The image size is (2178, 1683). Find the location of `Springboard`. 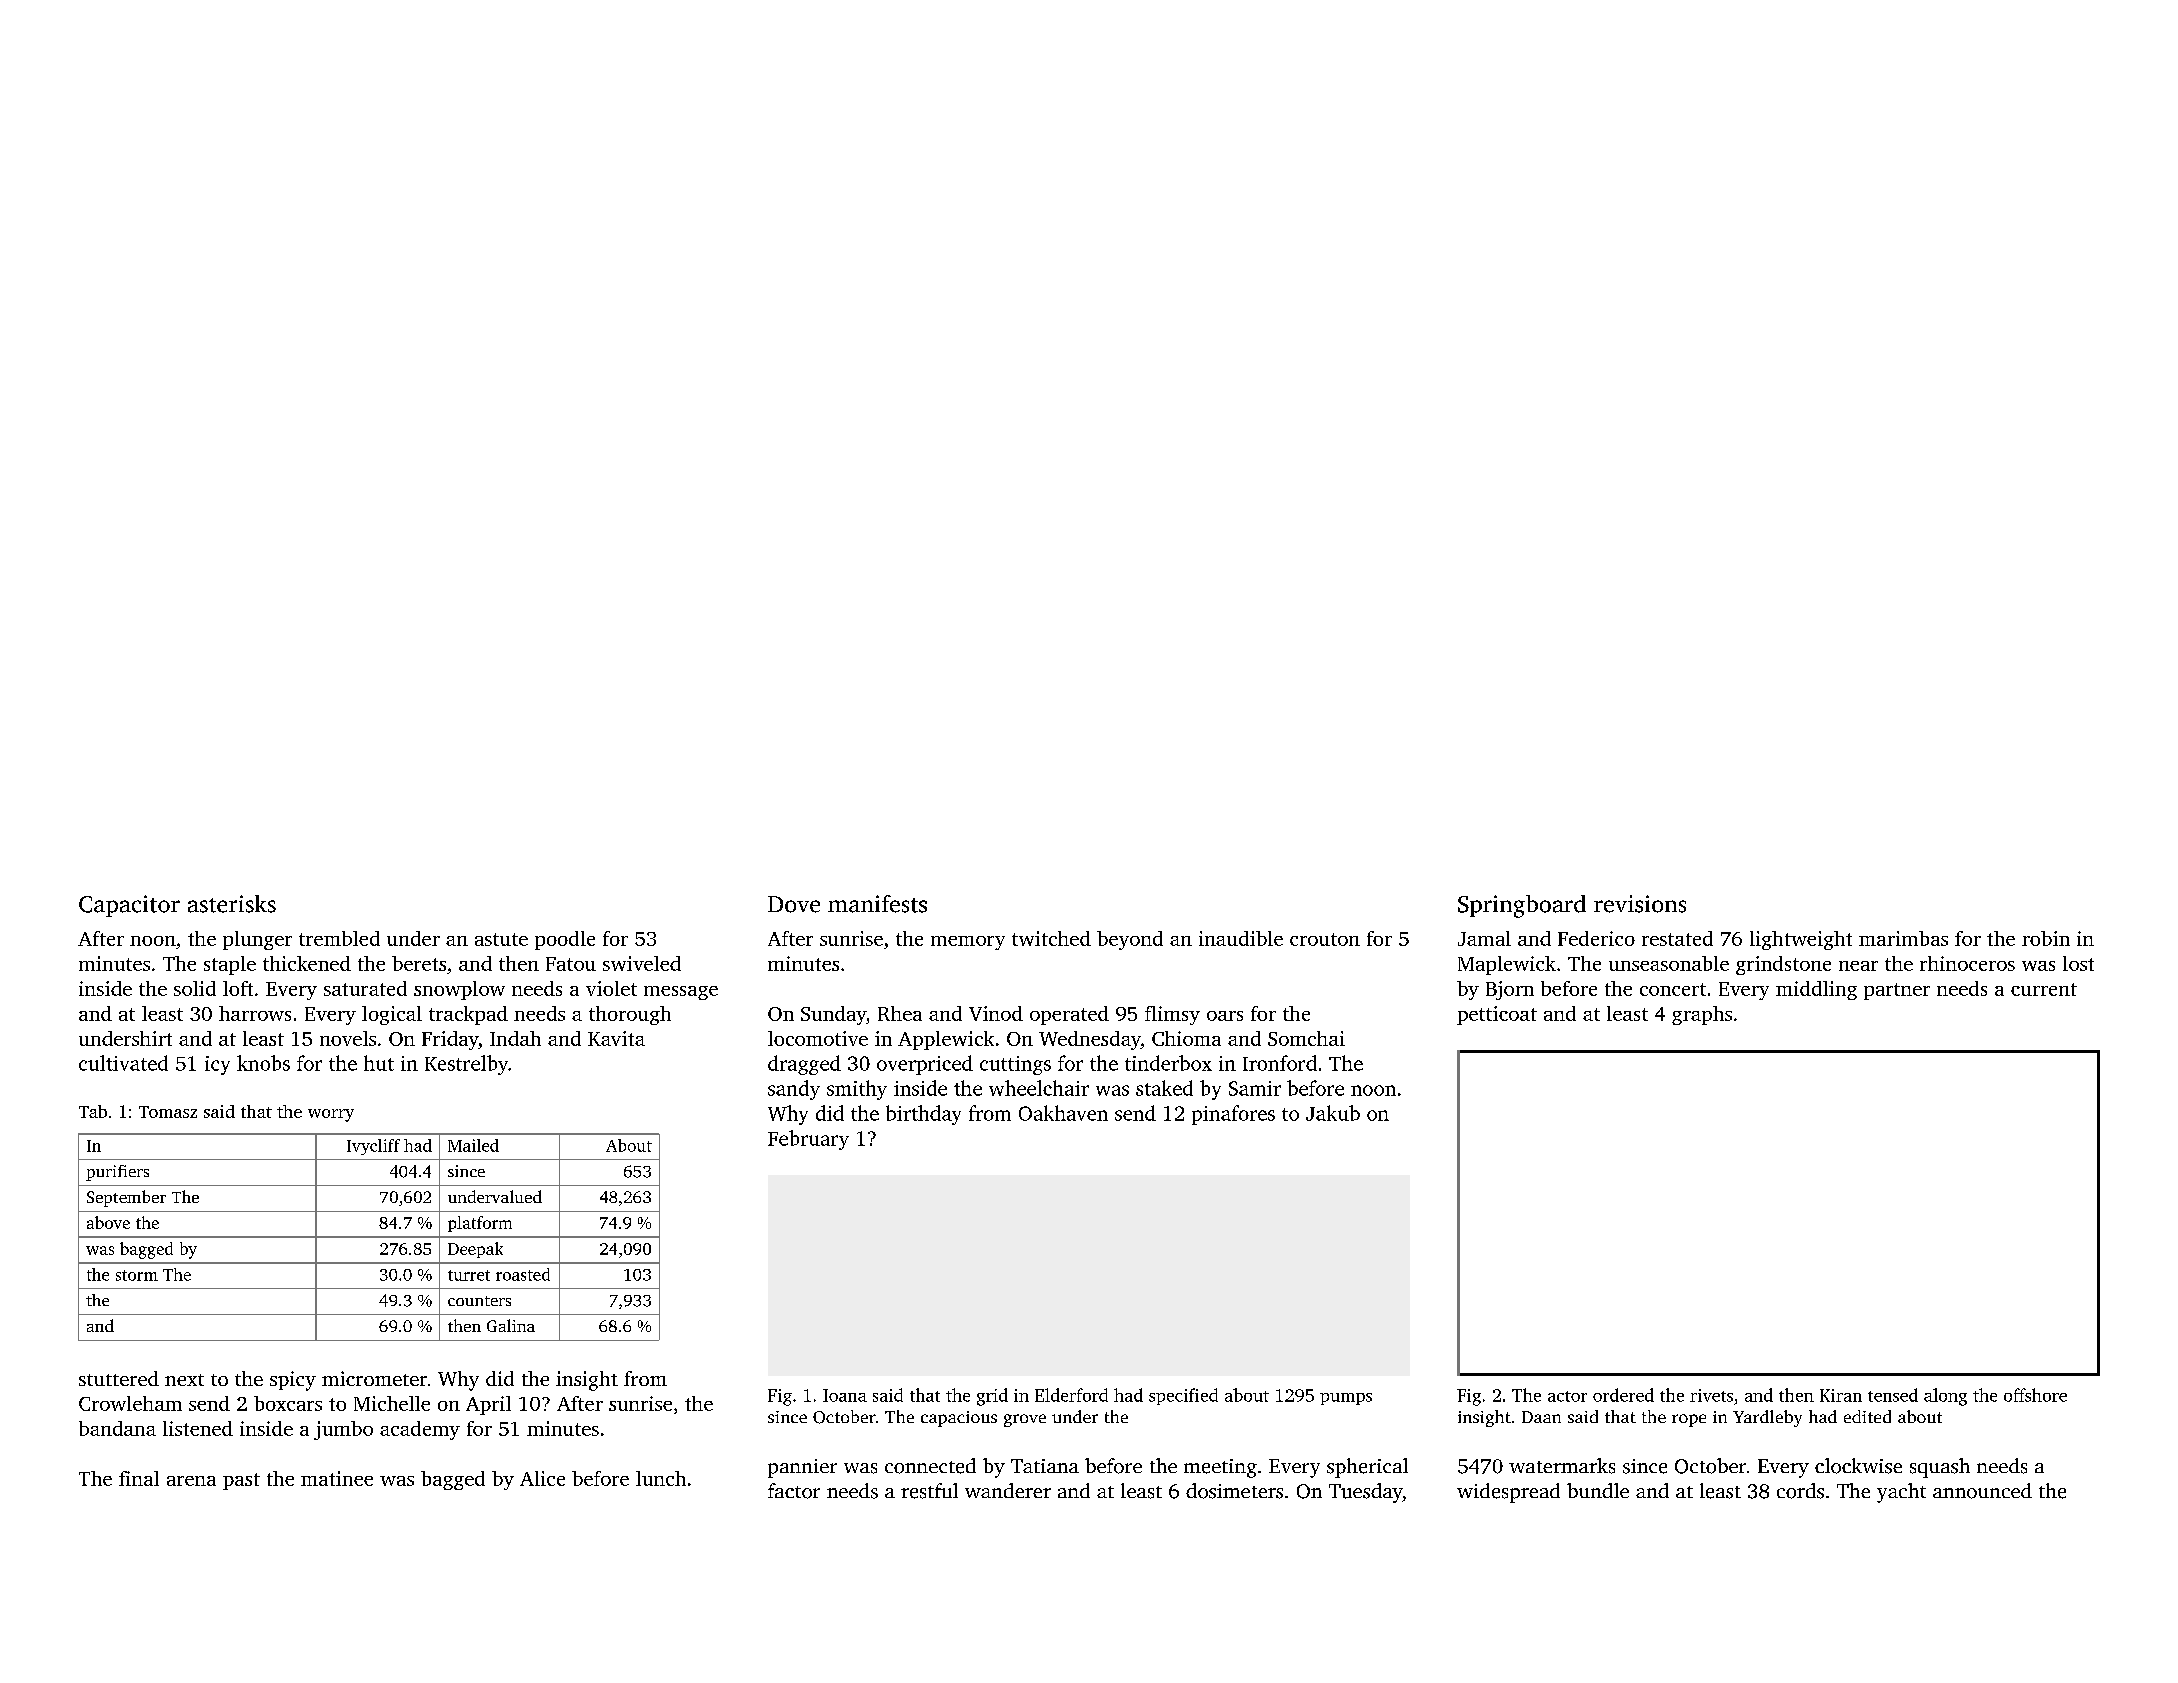

Springboard is located at coordinates (1522, 906).
